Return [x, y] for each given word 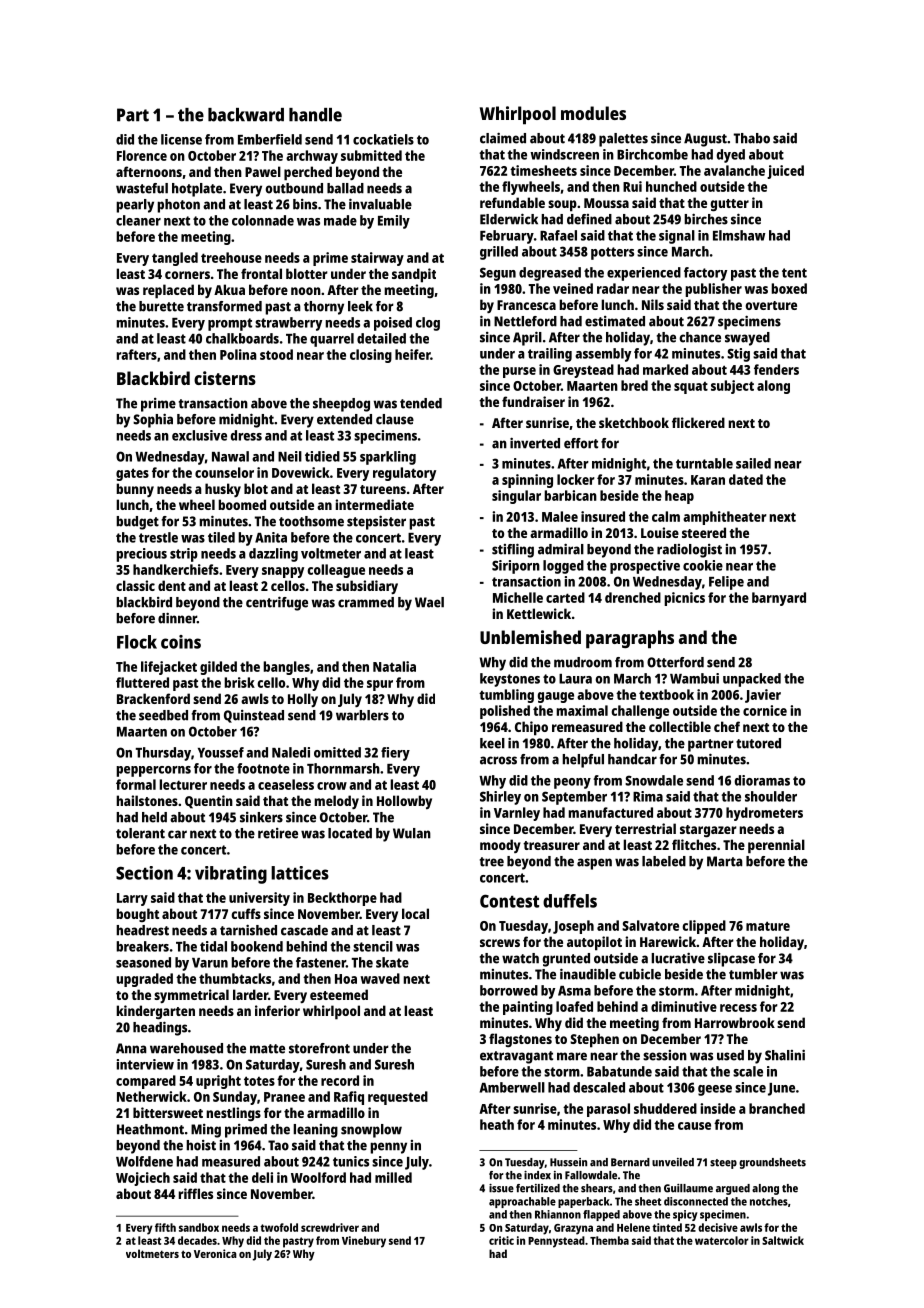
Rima [648, 796]
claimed [503, 138]
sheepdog [341, 405]
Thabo [752, 138]
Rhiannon [558, 1214]
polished [505, 712]
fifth [165, 1227]
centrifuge [277, 603]
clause [395, 419]
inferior [277, 1010]
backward [246, 115]
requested [398, 1098]
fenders [776, 369]
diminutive [684, 1006]
